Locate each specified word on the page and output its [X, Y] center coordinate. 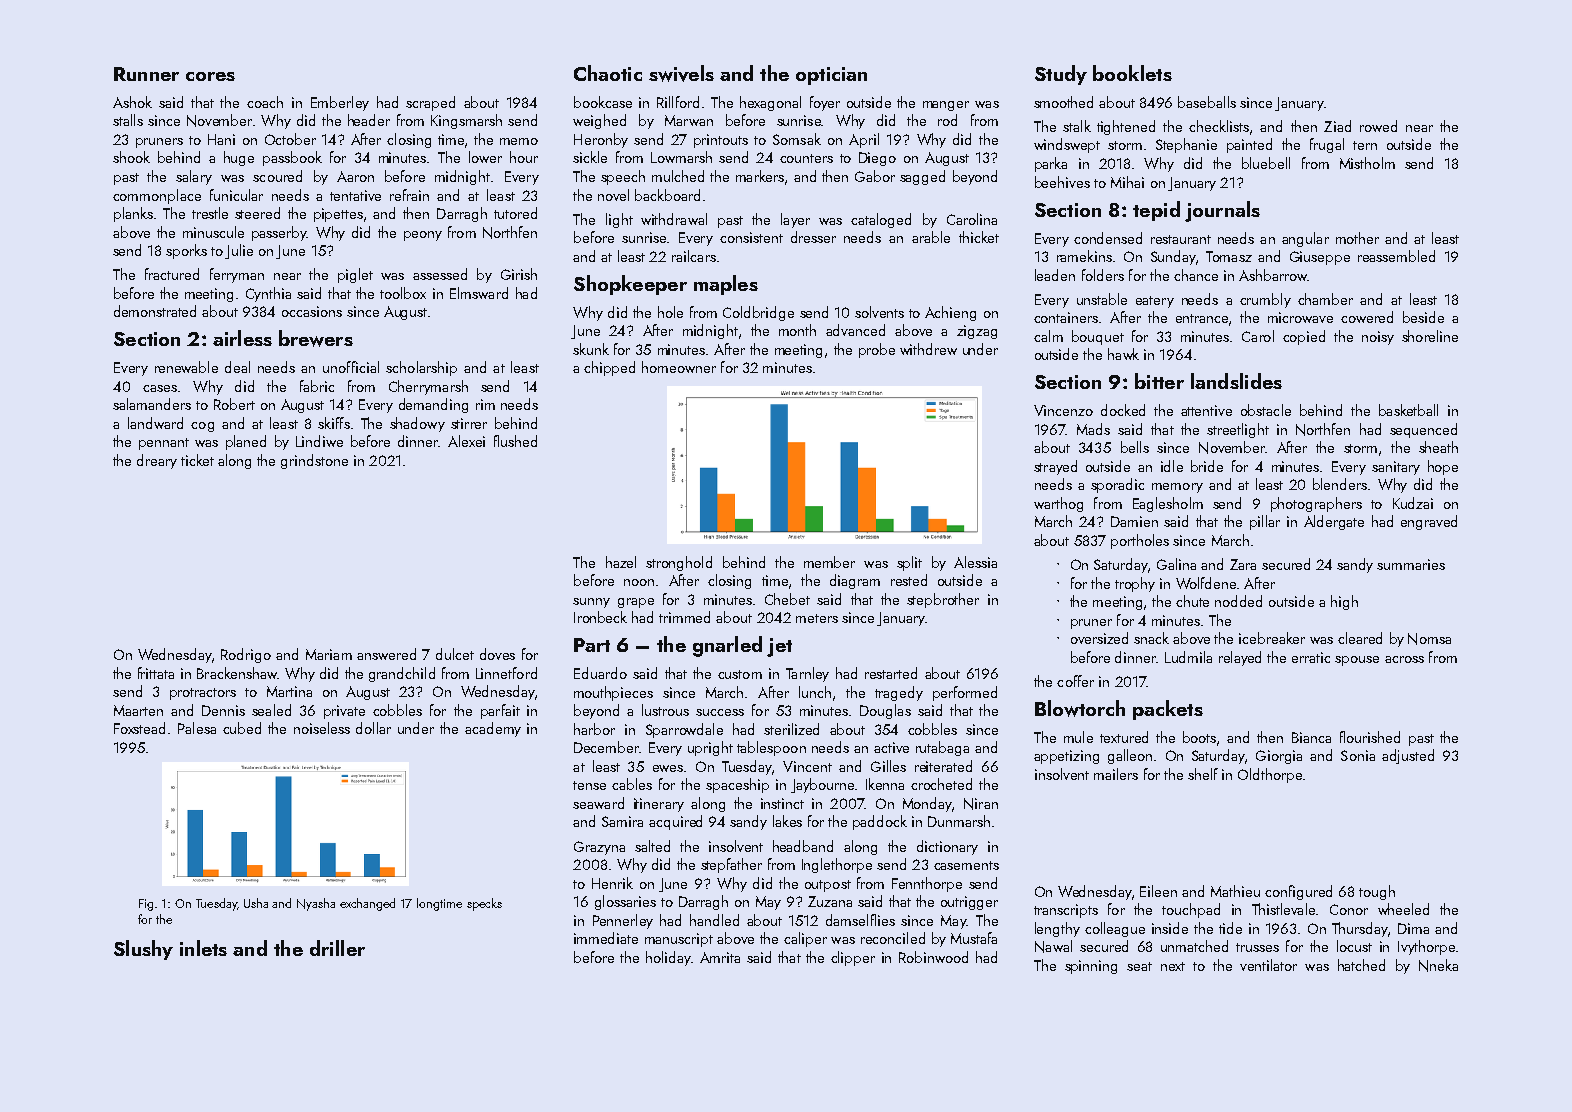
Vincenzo [1063, 410]
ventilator [1268, 965]
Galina [1176, 564]
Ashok [132, 102]
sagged [922, 177]
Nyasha [316, 904]
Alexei [466, 441]
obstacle [1266, 410]
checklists [1219, 126]
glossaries [625, 902]
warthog [1058, 504]
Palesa [197, 728]
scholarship [421, 368]
